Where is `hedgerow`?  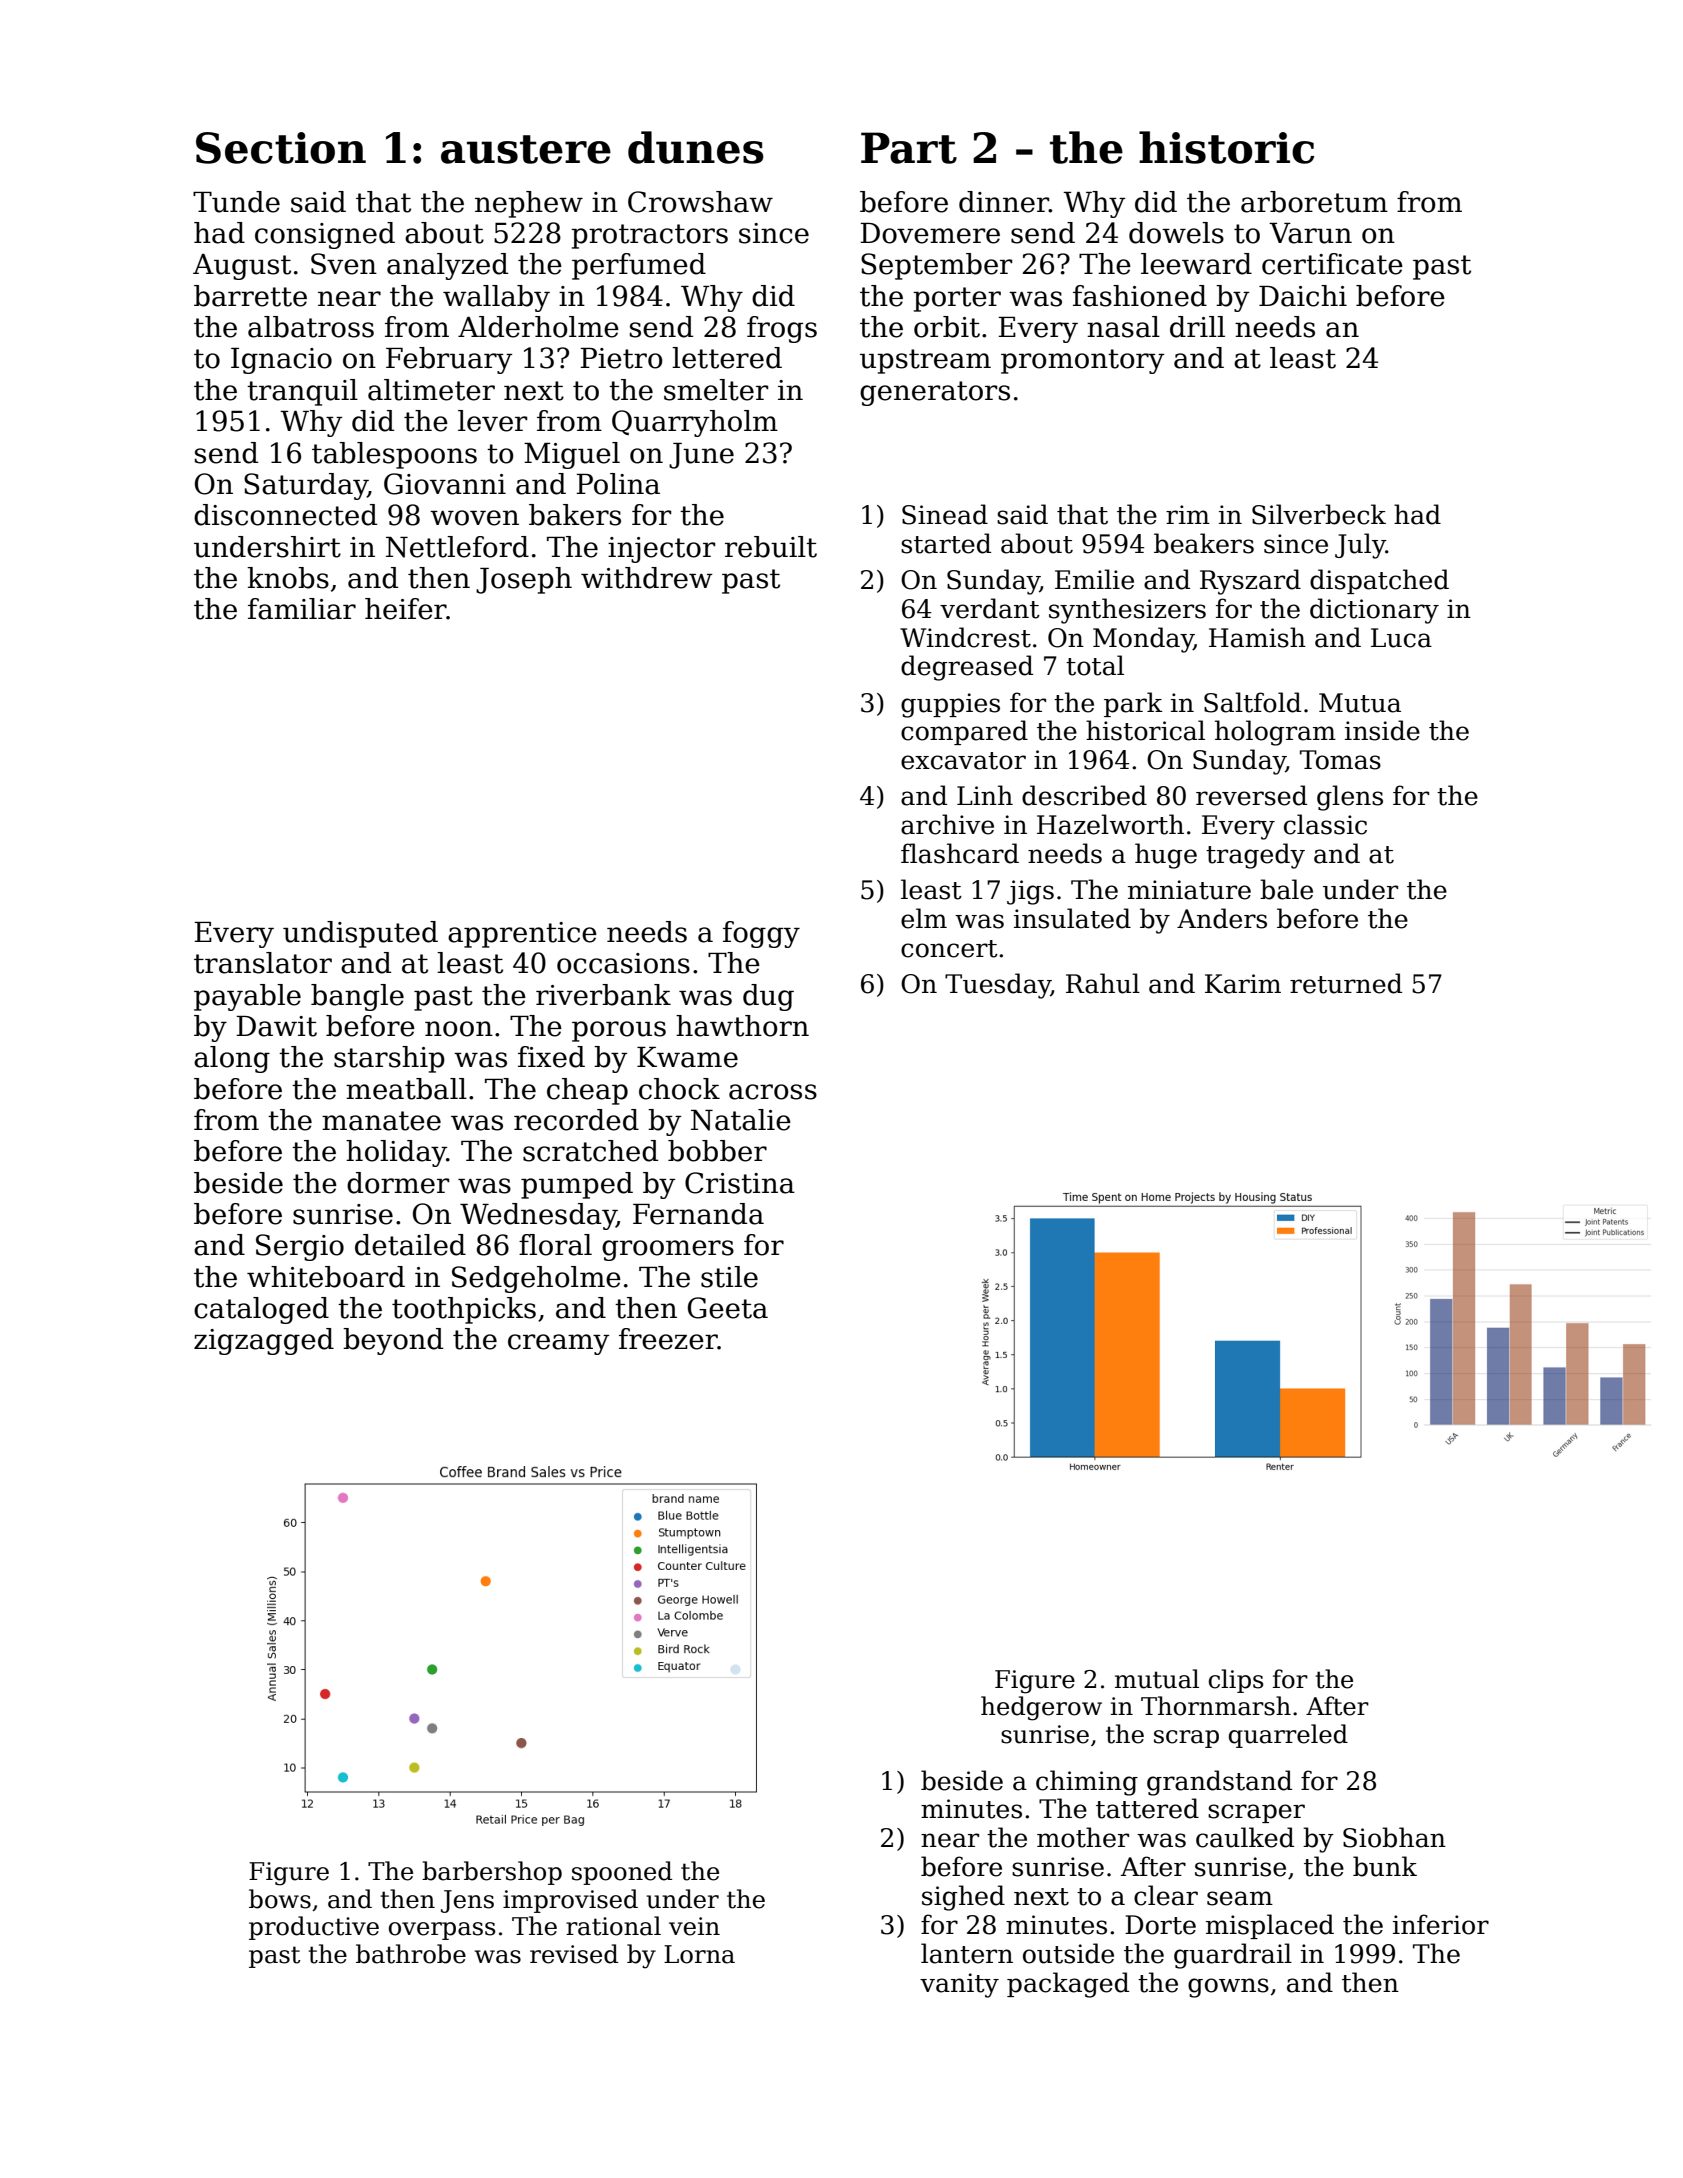 hedgerow is located at coordinates (1041, 1708).
